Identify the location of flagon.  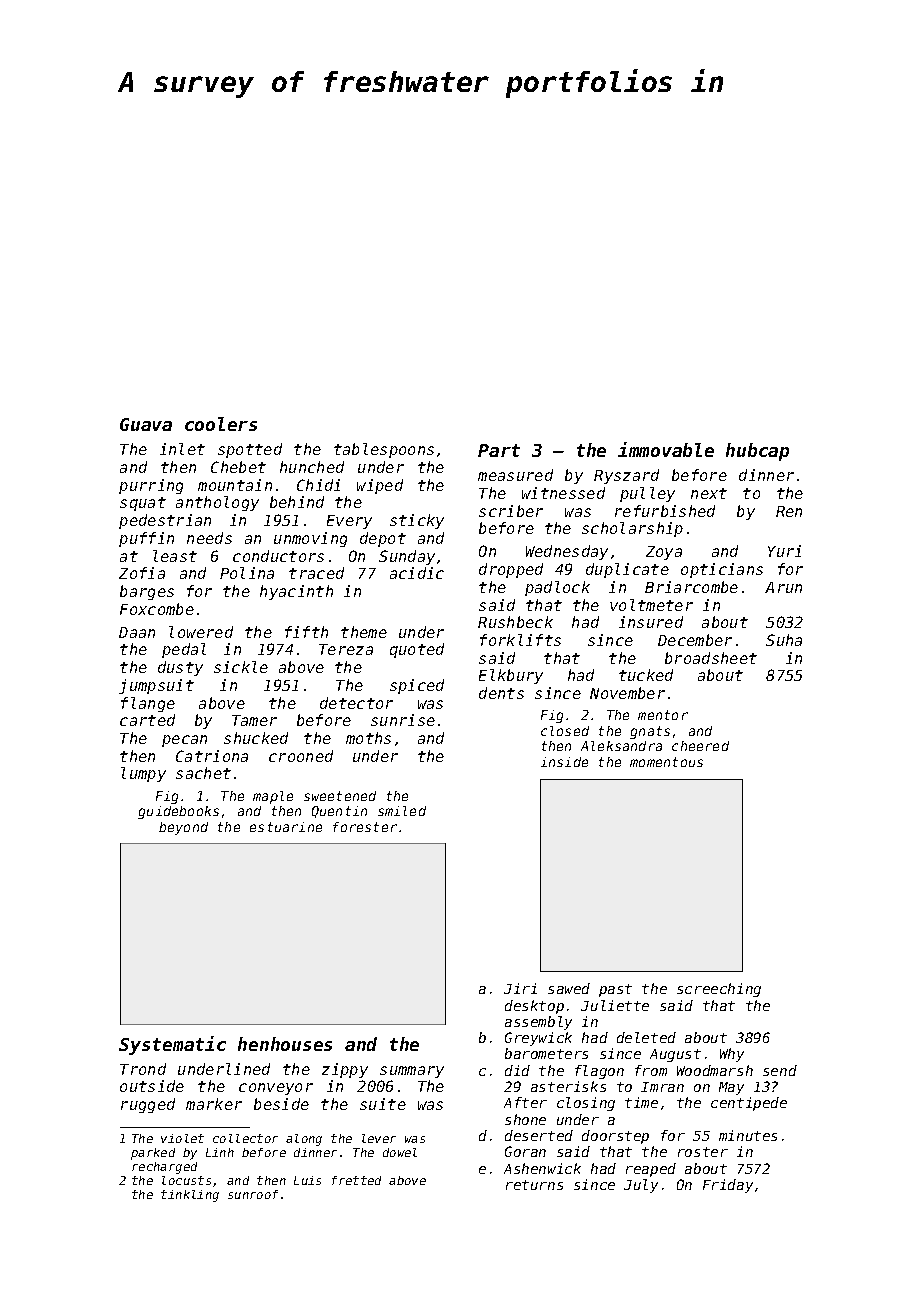
(599, 1072).
